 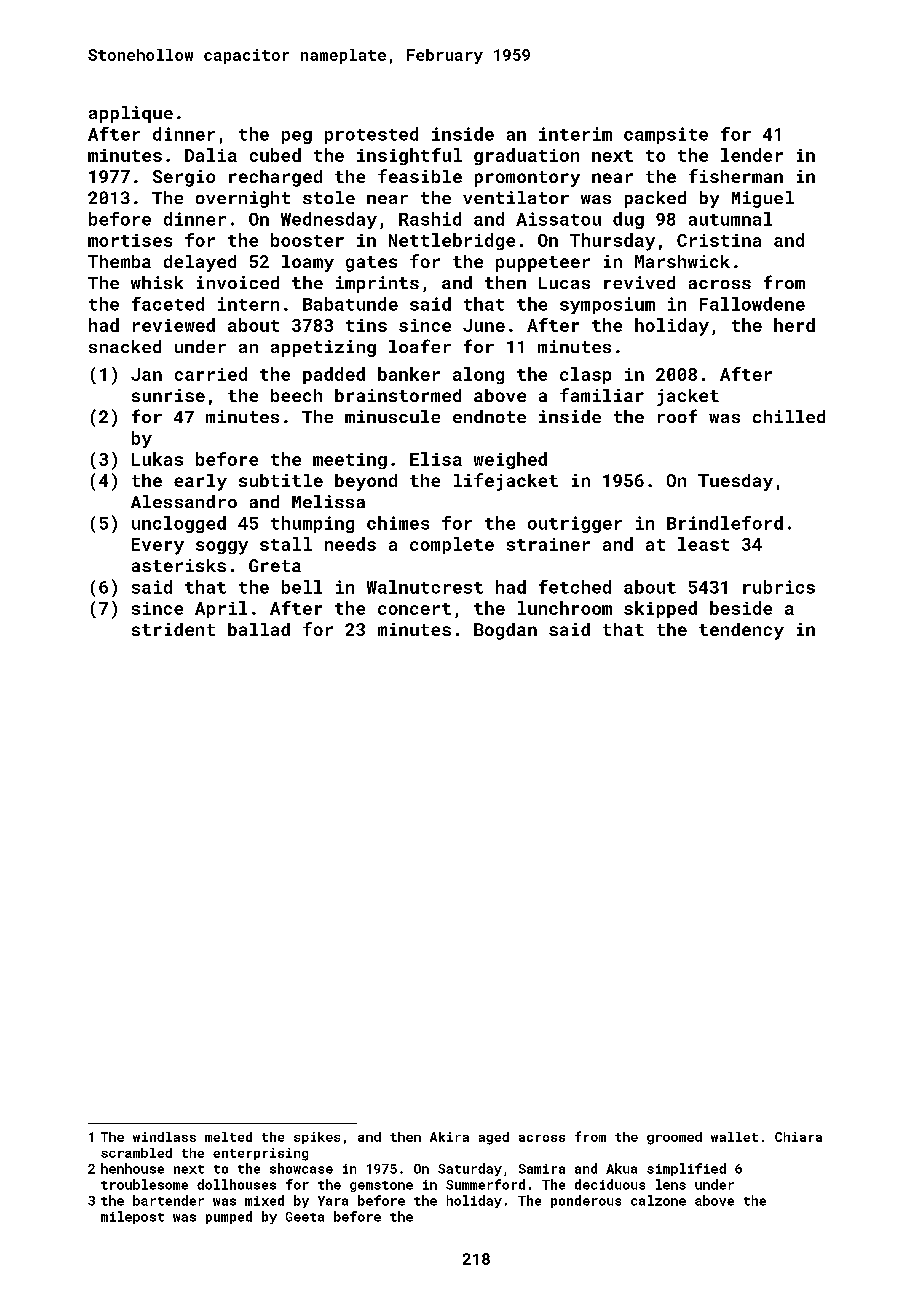 What do you see at coordinates (328, 501) in the image?
I see `Melissa` at bounding box center [328, 501].
